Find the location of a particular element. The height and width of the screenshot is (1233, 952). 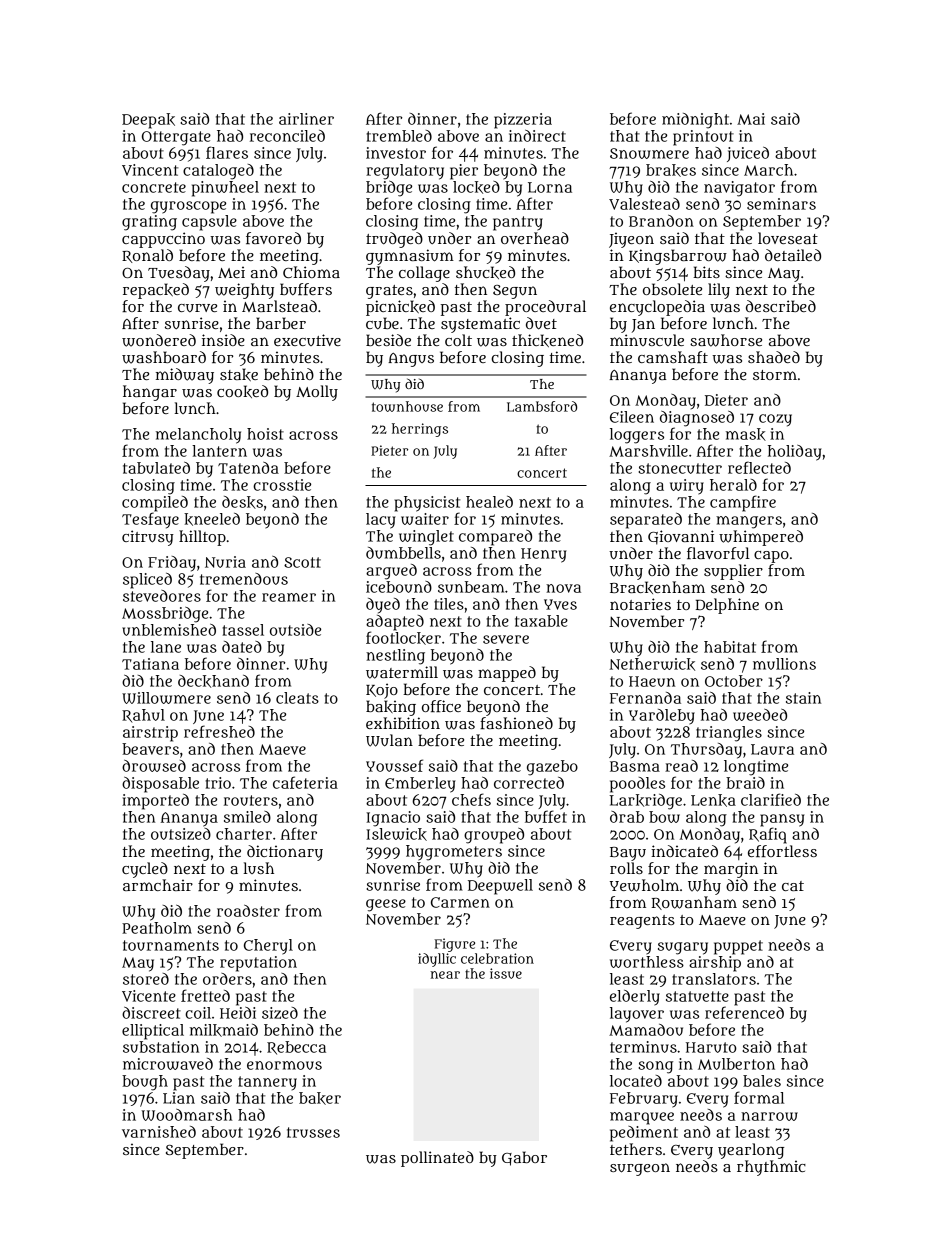

Thursday is located at coordinates (706, 751).
